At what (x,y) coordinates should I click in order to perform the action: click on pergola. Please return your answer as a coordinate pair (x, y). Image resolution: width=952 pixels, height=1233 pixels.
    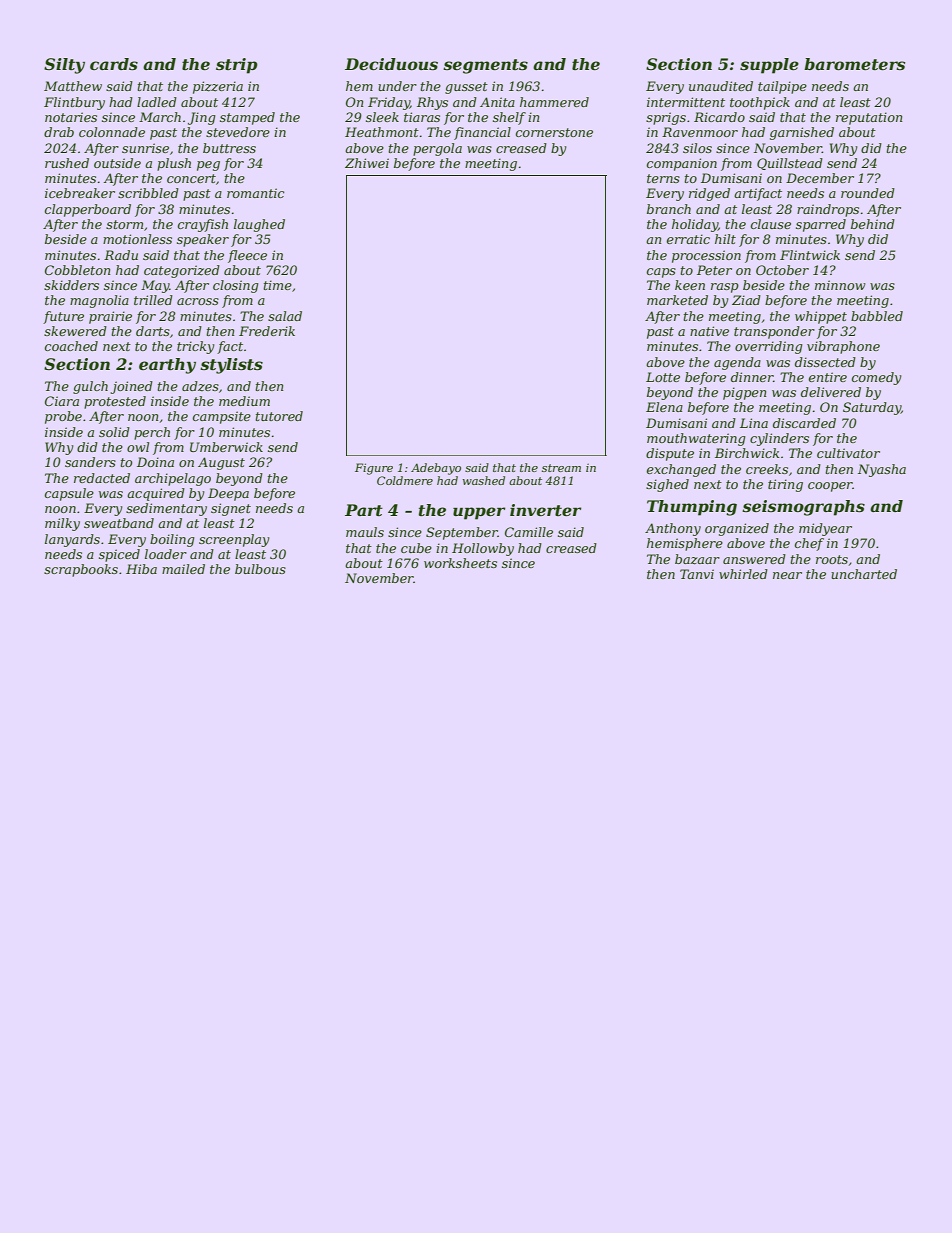
    Looking at the image, I should click on (437, 149).
